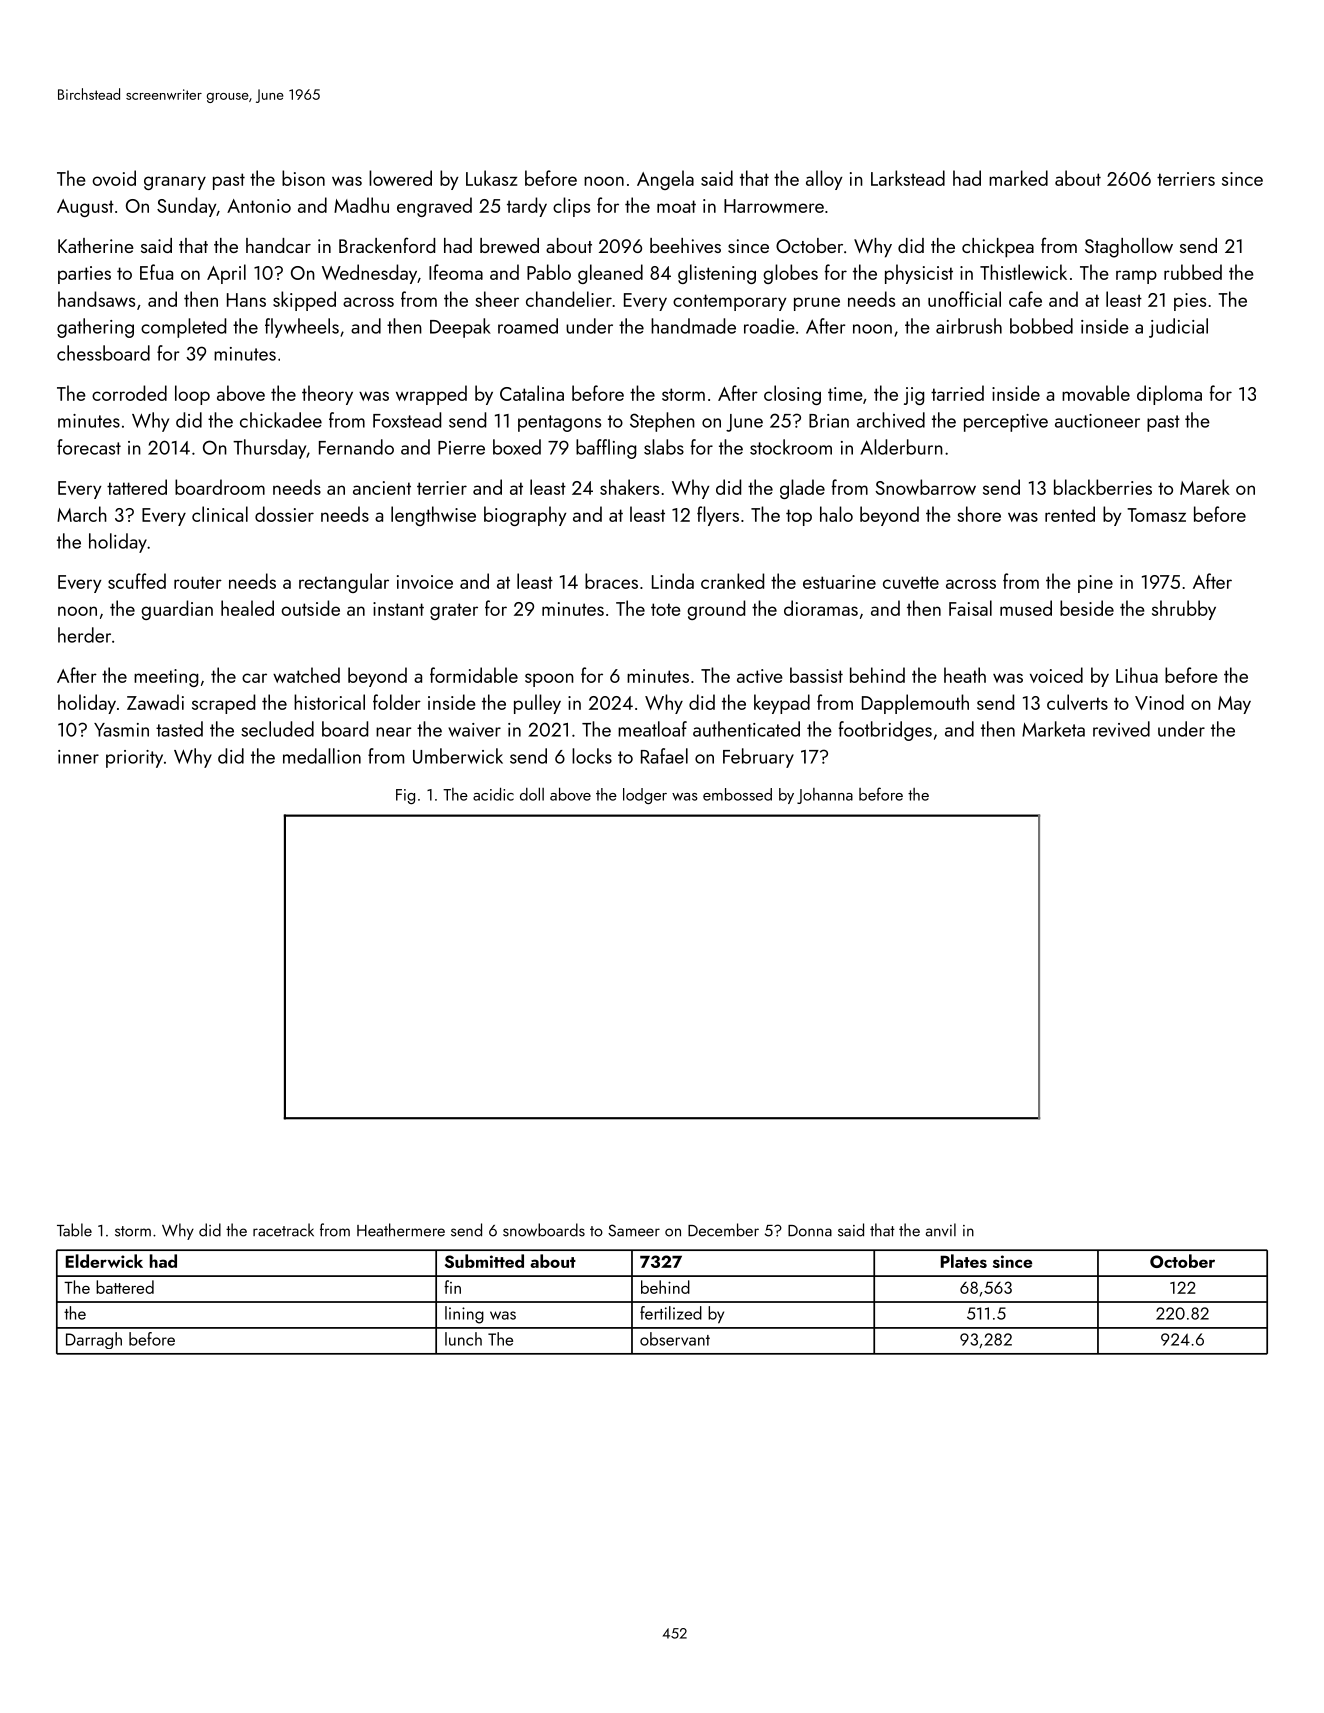  I want to click on lodger, so click(645, 796).
